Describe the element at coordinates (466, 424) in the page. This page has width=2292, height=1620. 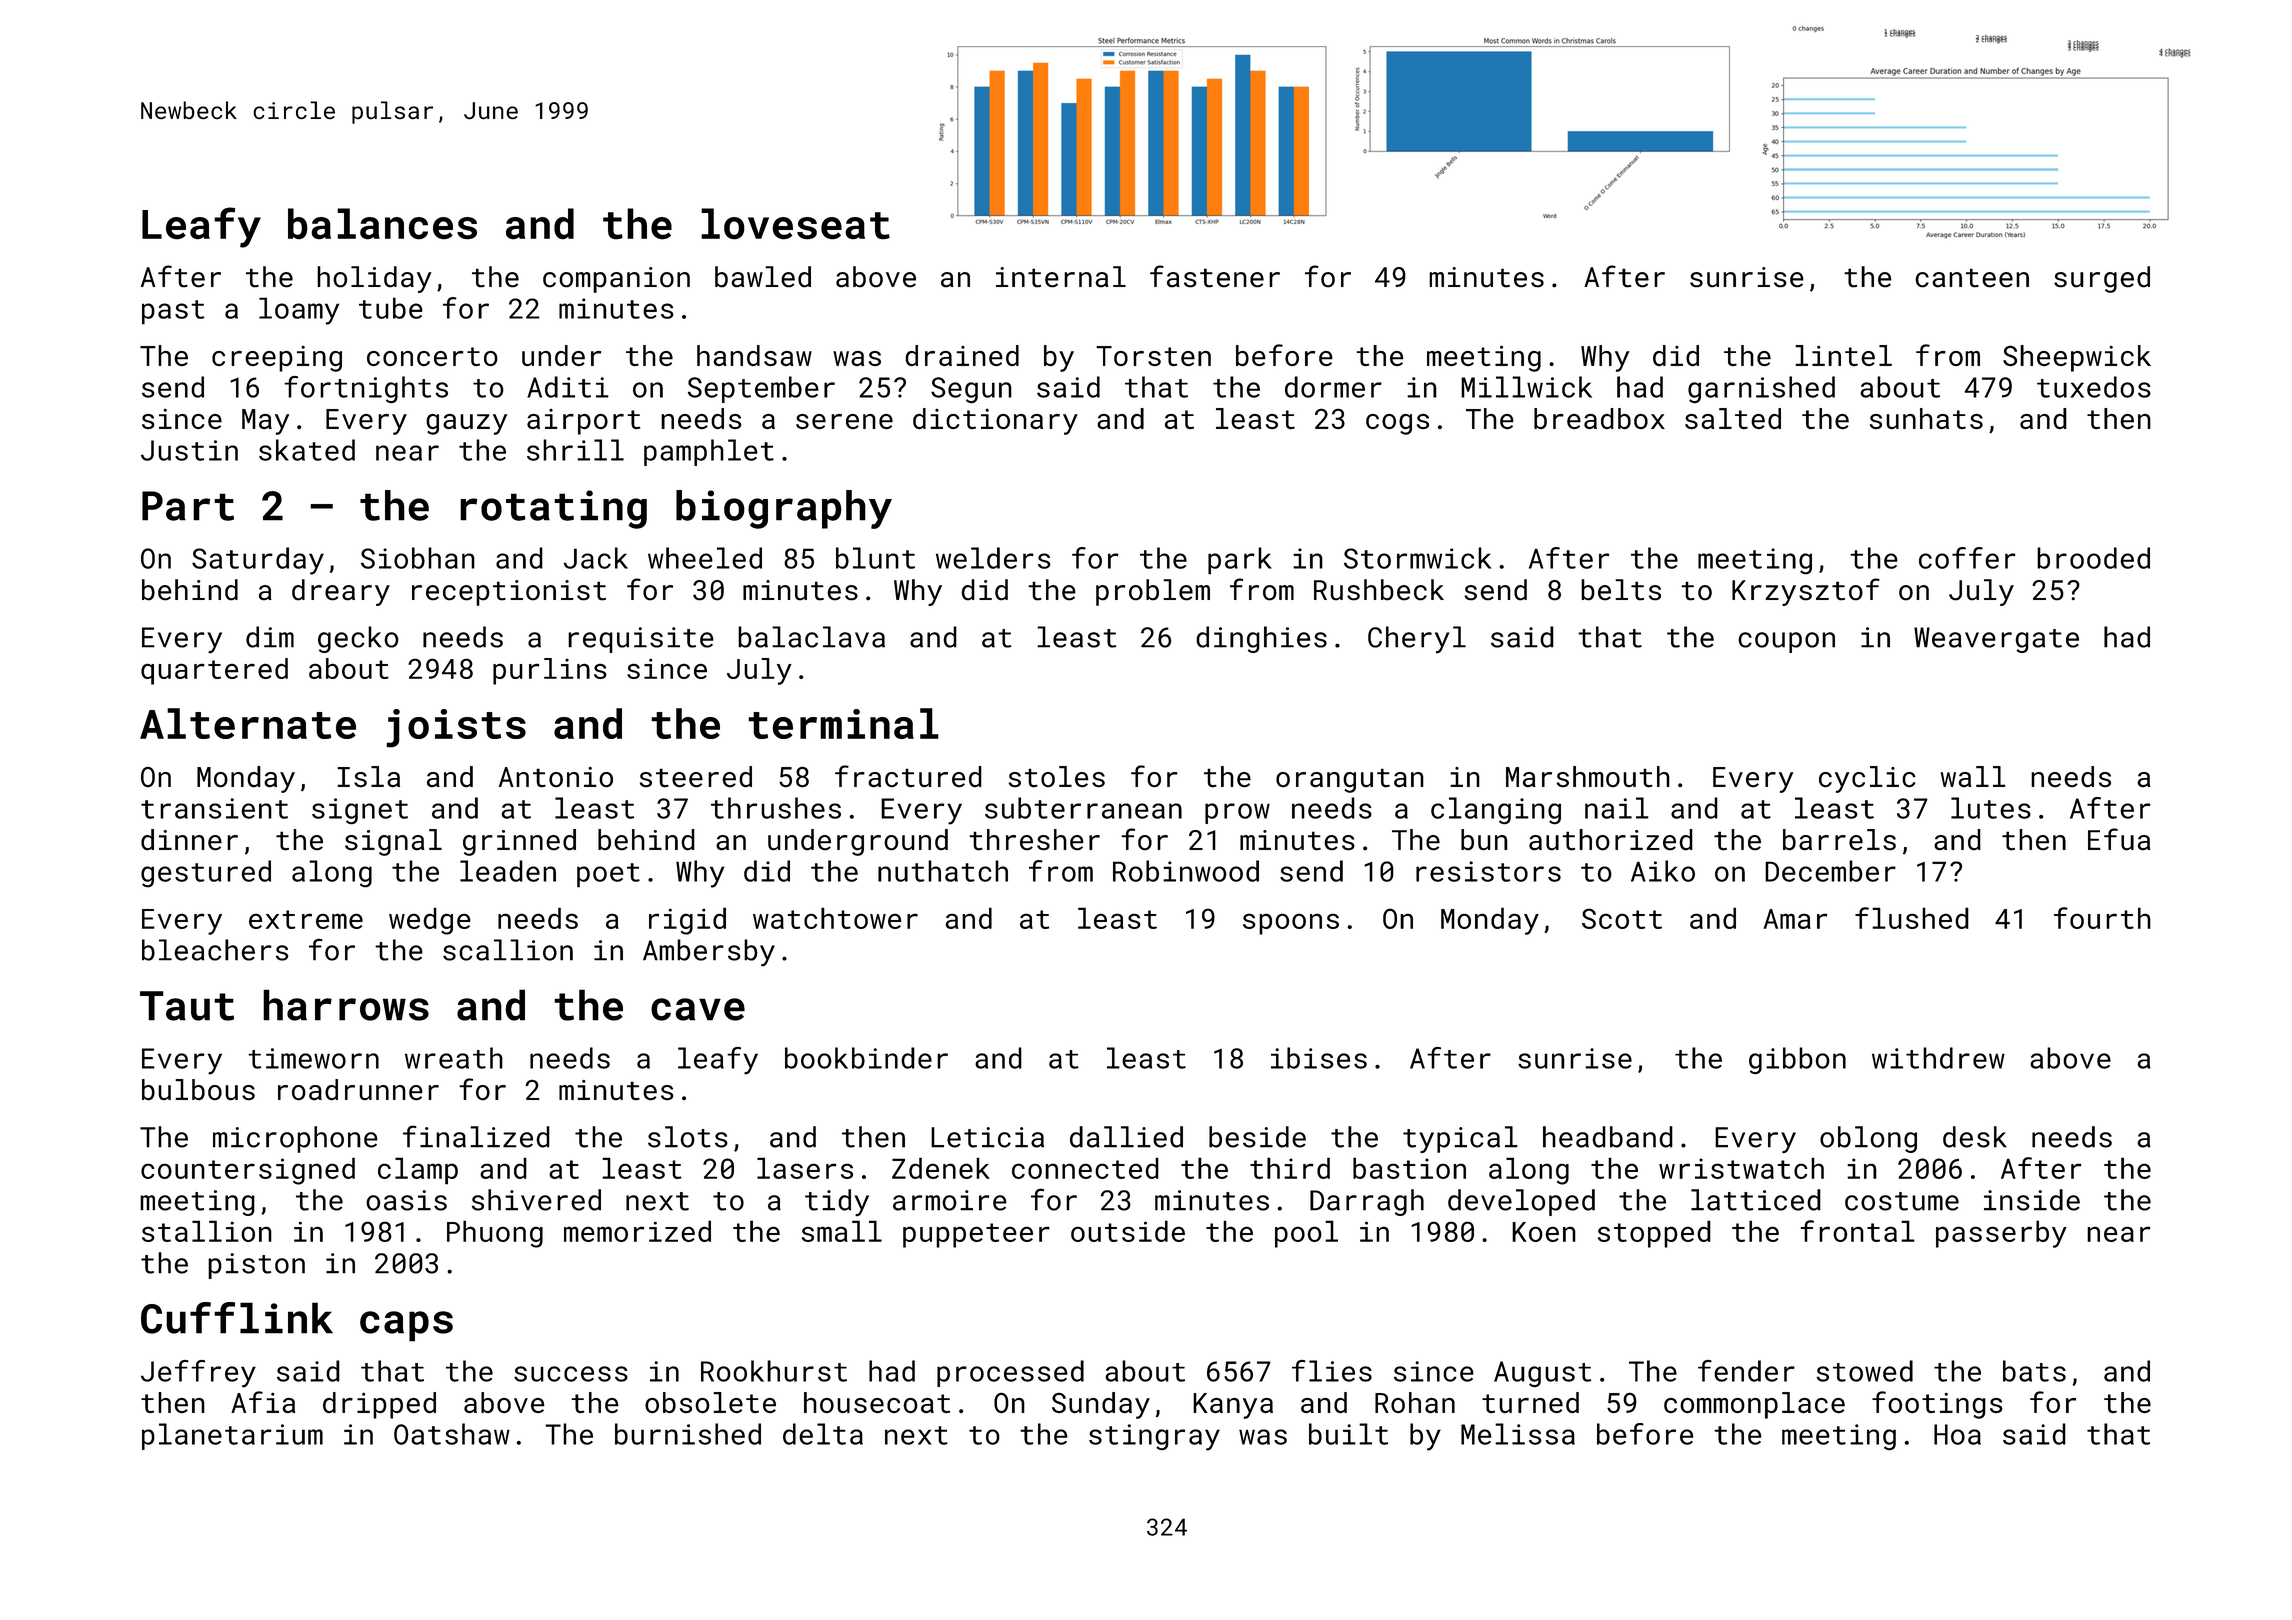
I see `gauzy` at that location.
